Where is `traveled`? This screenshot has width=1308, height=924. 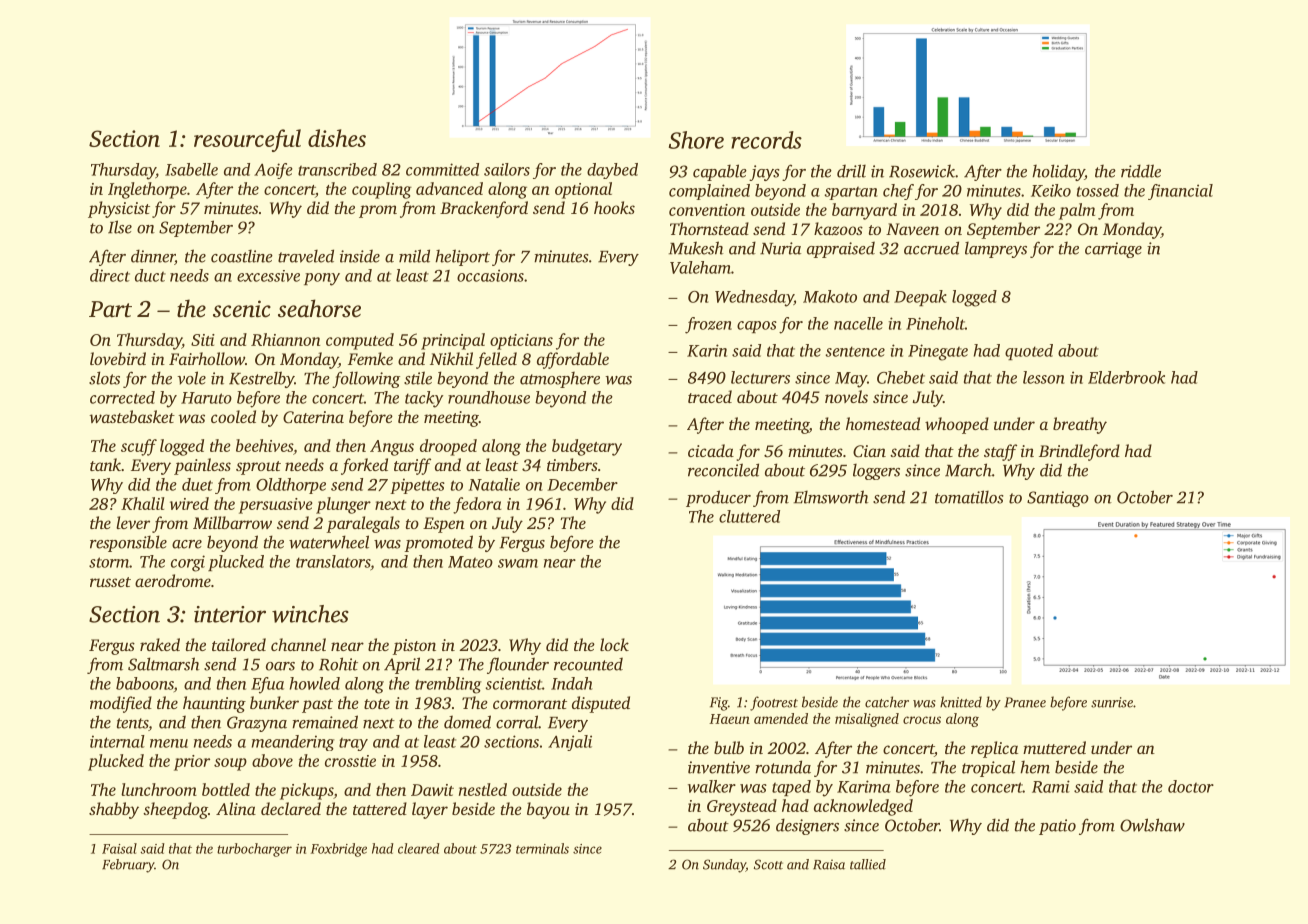
traveled is located at coordinates (306, 256).
